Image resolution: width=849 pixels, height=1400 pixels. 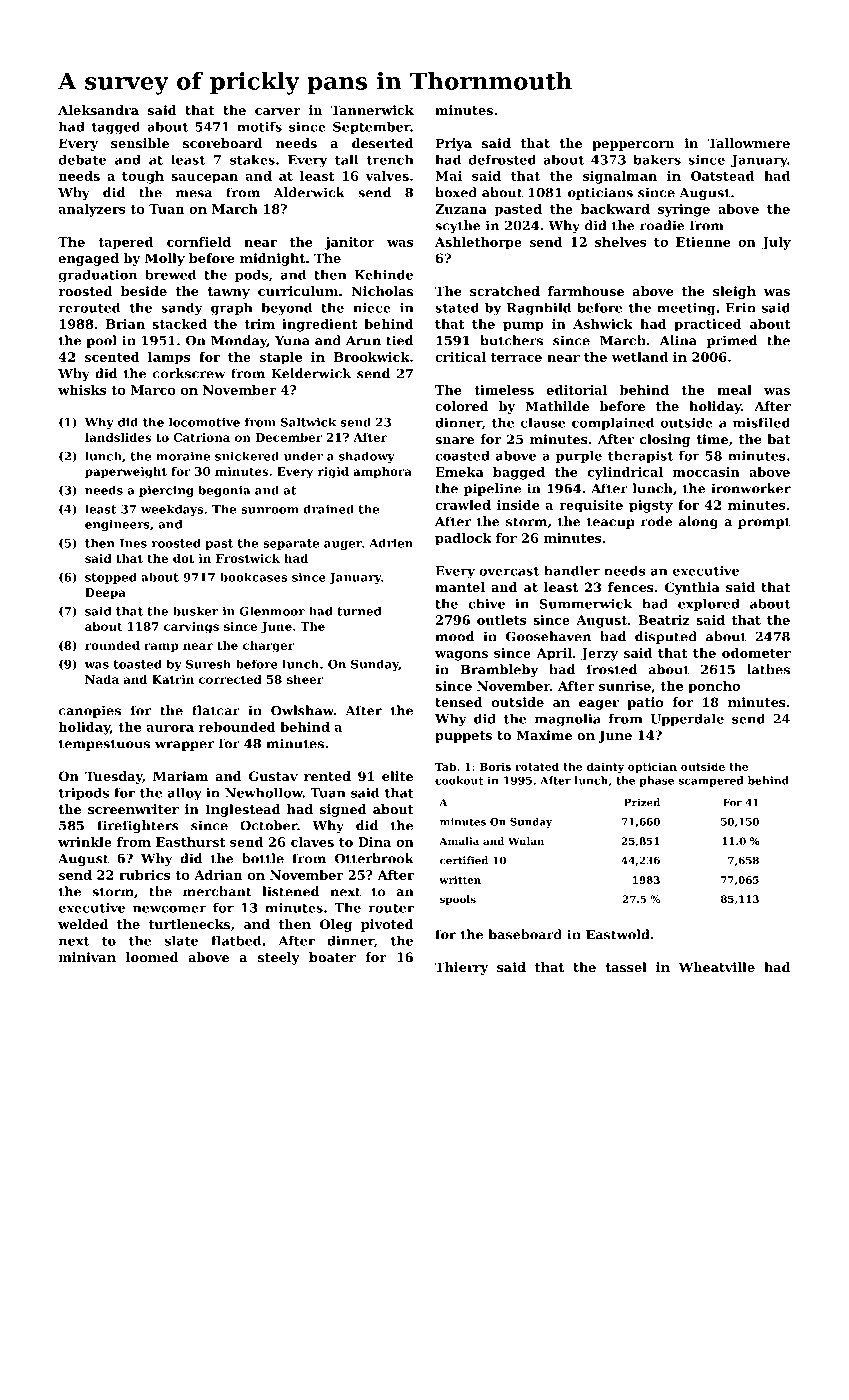 I want to click on primed, so click(x=732, y=341).
